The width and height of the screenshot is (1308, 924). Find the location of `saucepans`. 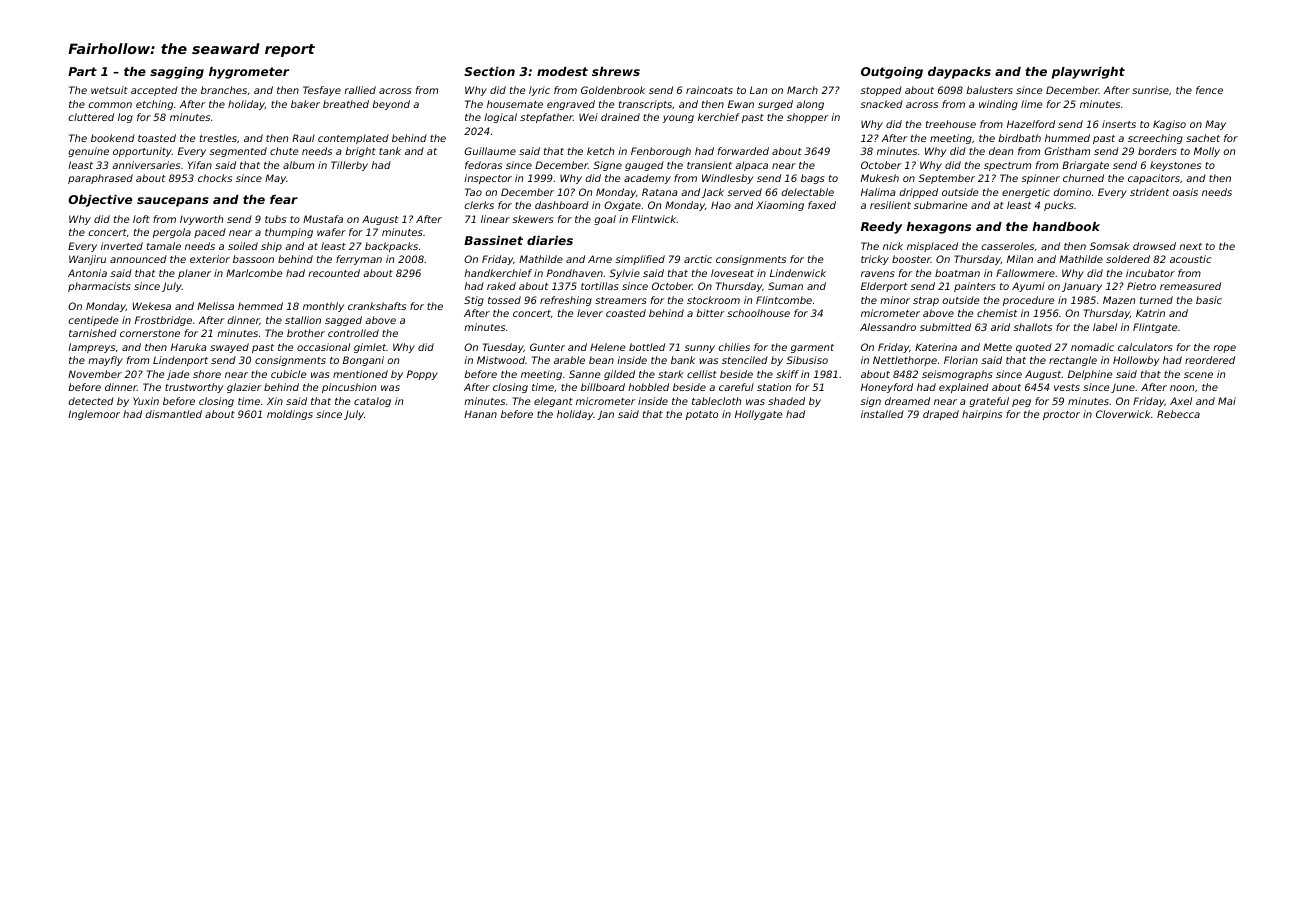

saucepans is located at coordinates (173, 202).
